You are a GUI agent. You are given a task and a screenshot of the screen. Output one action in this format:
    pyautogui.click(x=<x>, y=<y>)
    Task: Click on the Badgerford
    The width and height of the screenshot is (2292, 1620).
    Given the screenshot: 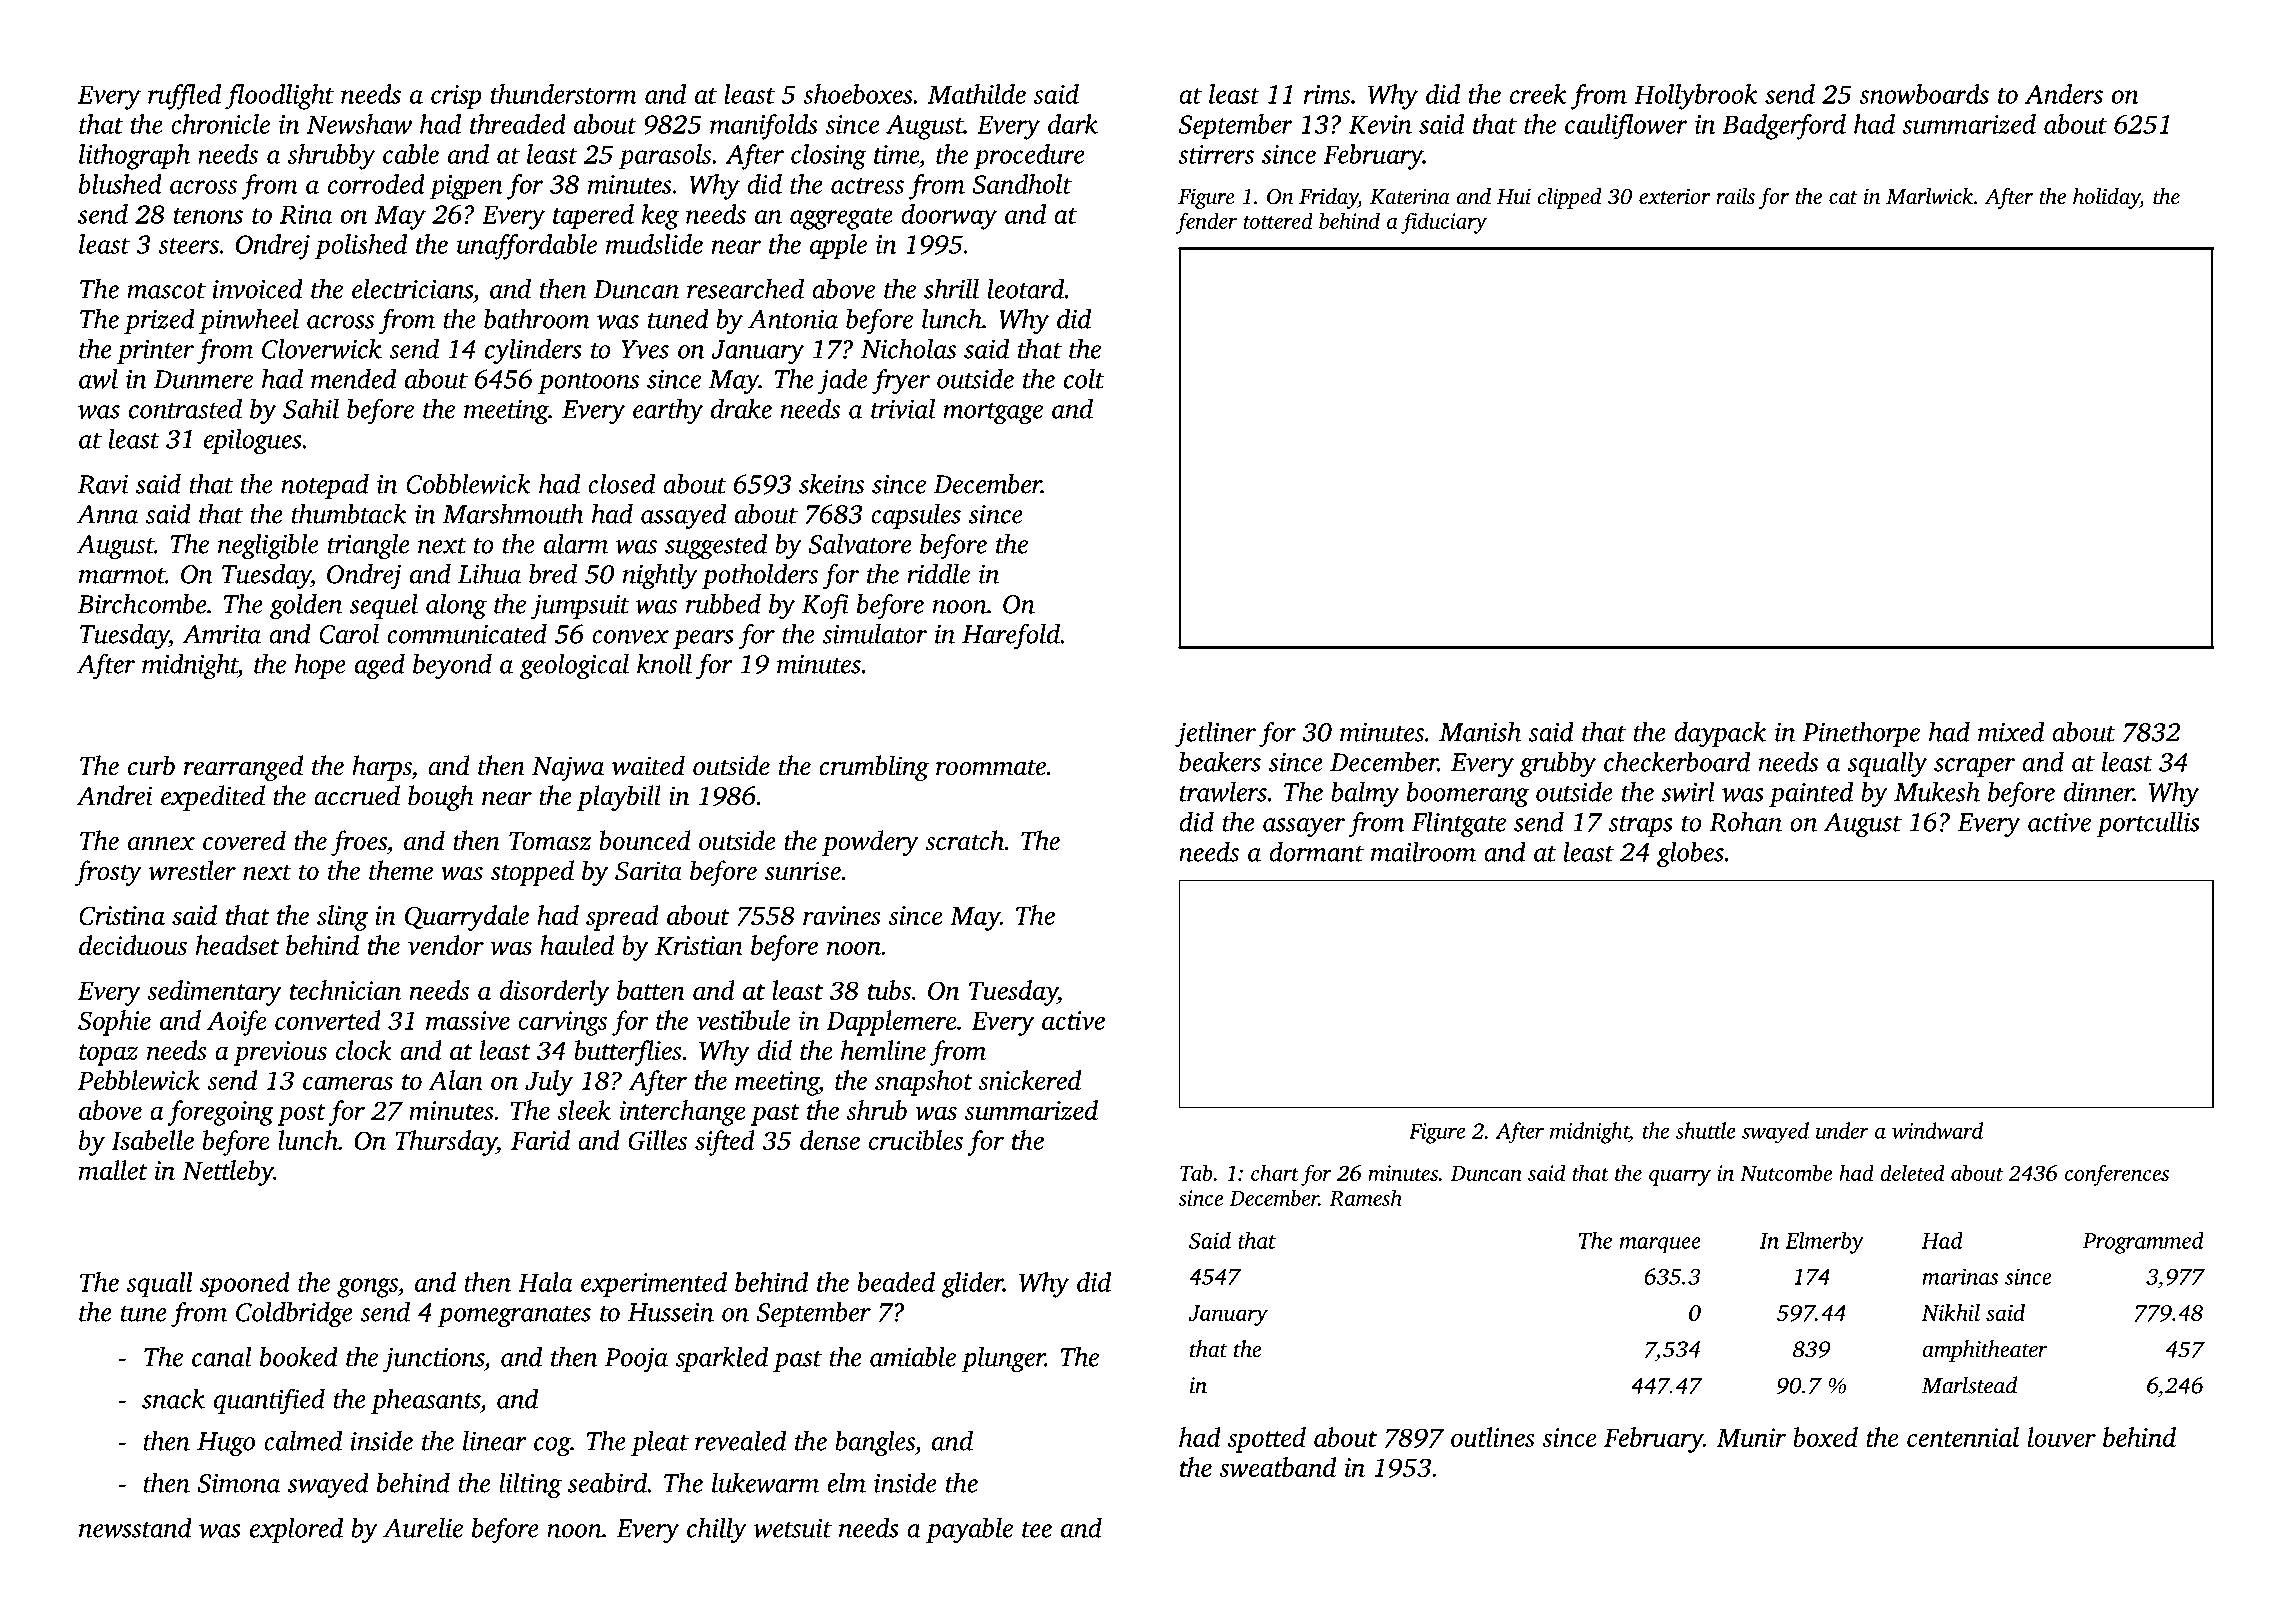 What is the action you would take?
    pyautogui.click(x=1784, y=127)
